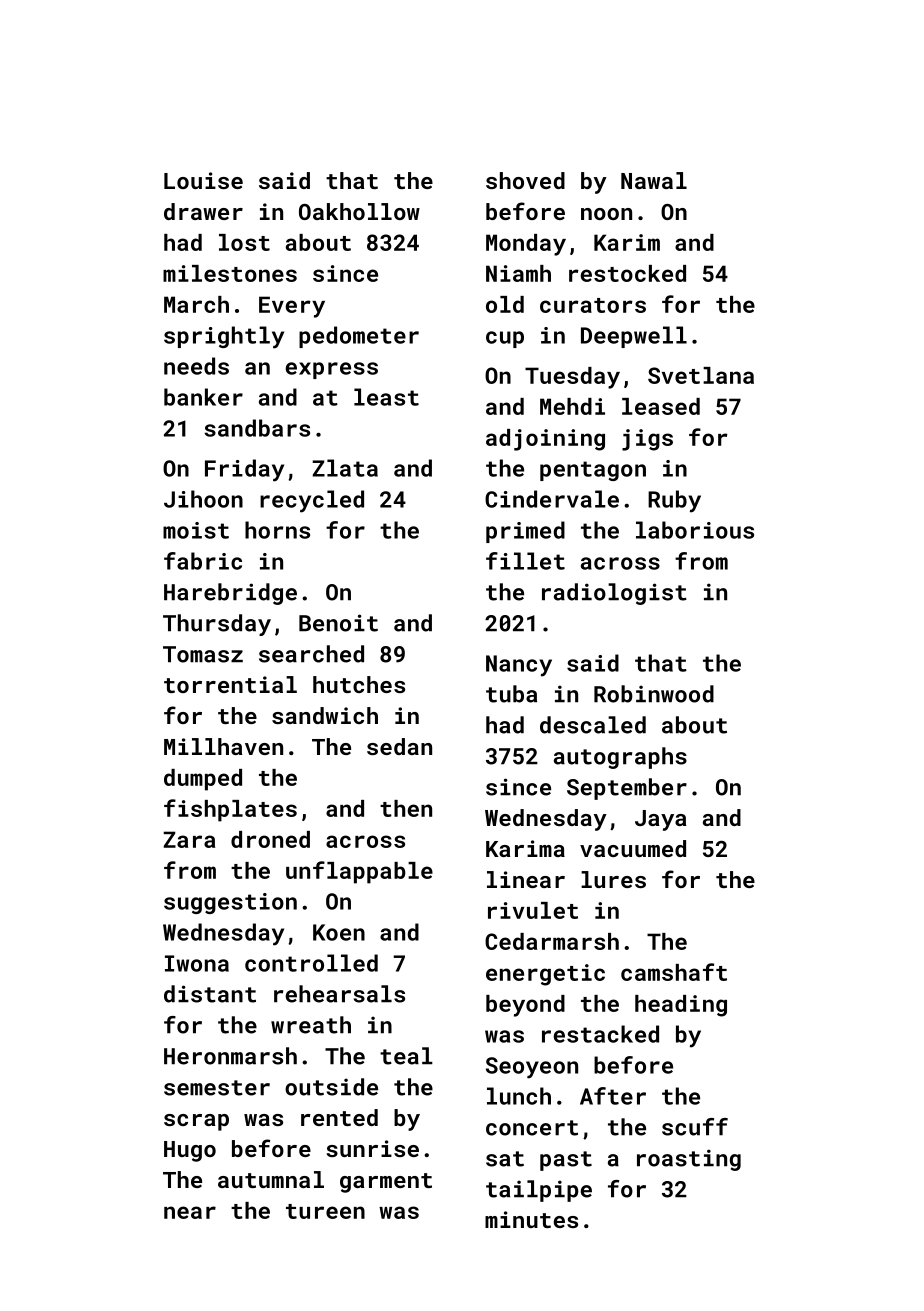 The height and width of the screenshot is (1311, 924). Describe the element at coordinates (525, 180) in the screenshot. I see `shoved` at that location.
